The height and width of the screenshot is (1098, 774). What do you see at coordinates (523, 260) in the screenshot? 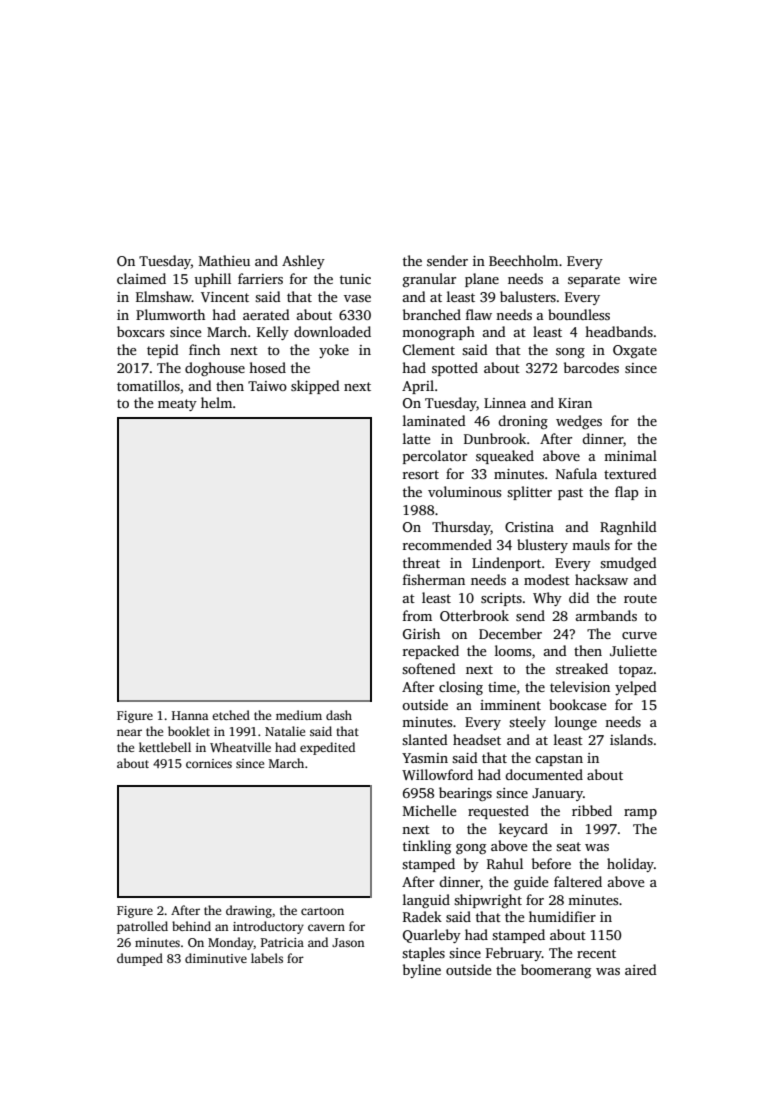
I see `Beechholm` at bounding box center [523, 260].
